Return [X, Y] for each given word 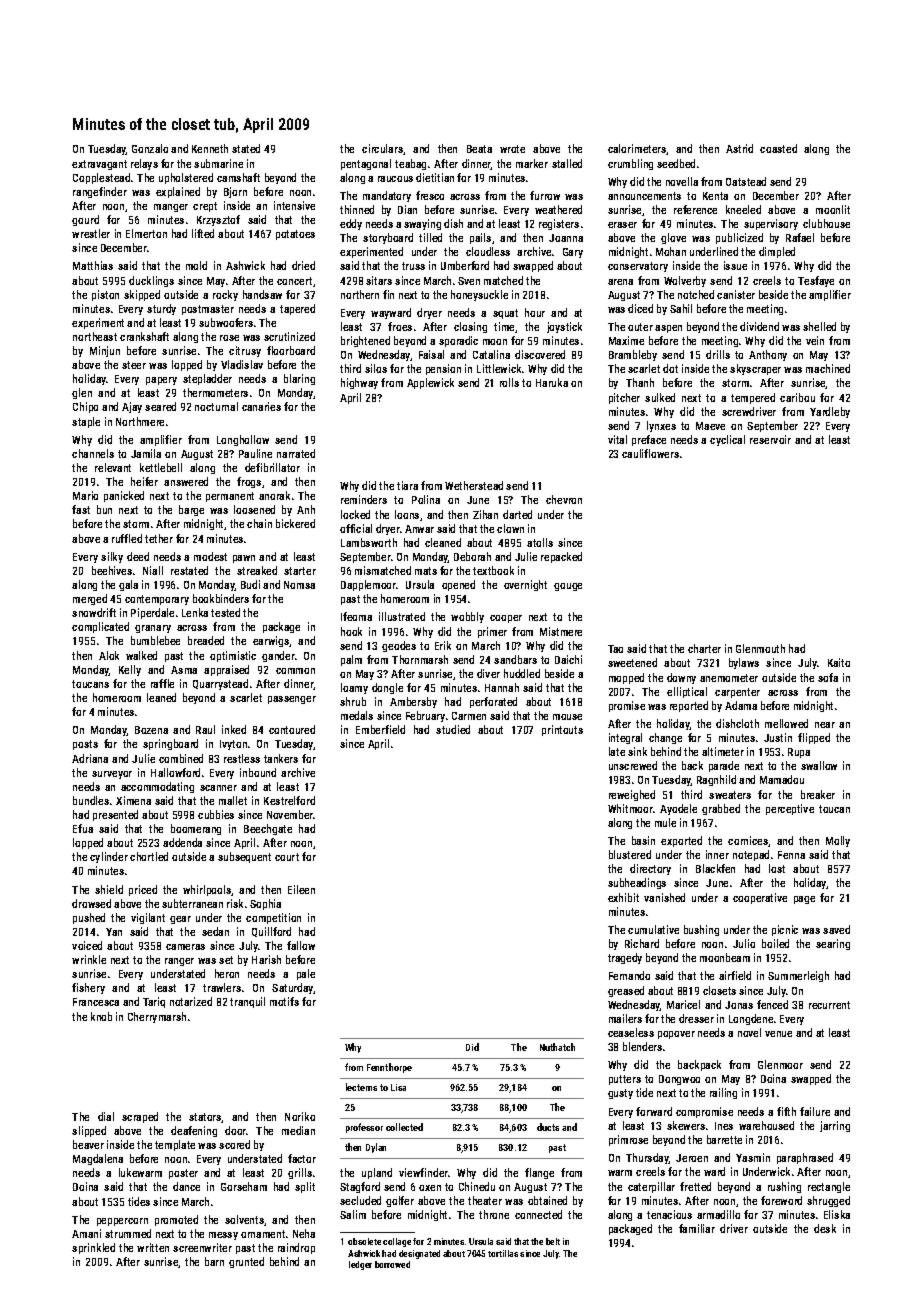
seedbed [676, 163]
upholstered [186, 178]
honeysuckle [479, 295]
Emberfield [380, 729]
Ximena [133, 800]
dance [186, 1186]
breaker [818, 794]
